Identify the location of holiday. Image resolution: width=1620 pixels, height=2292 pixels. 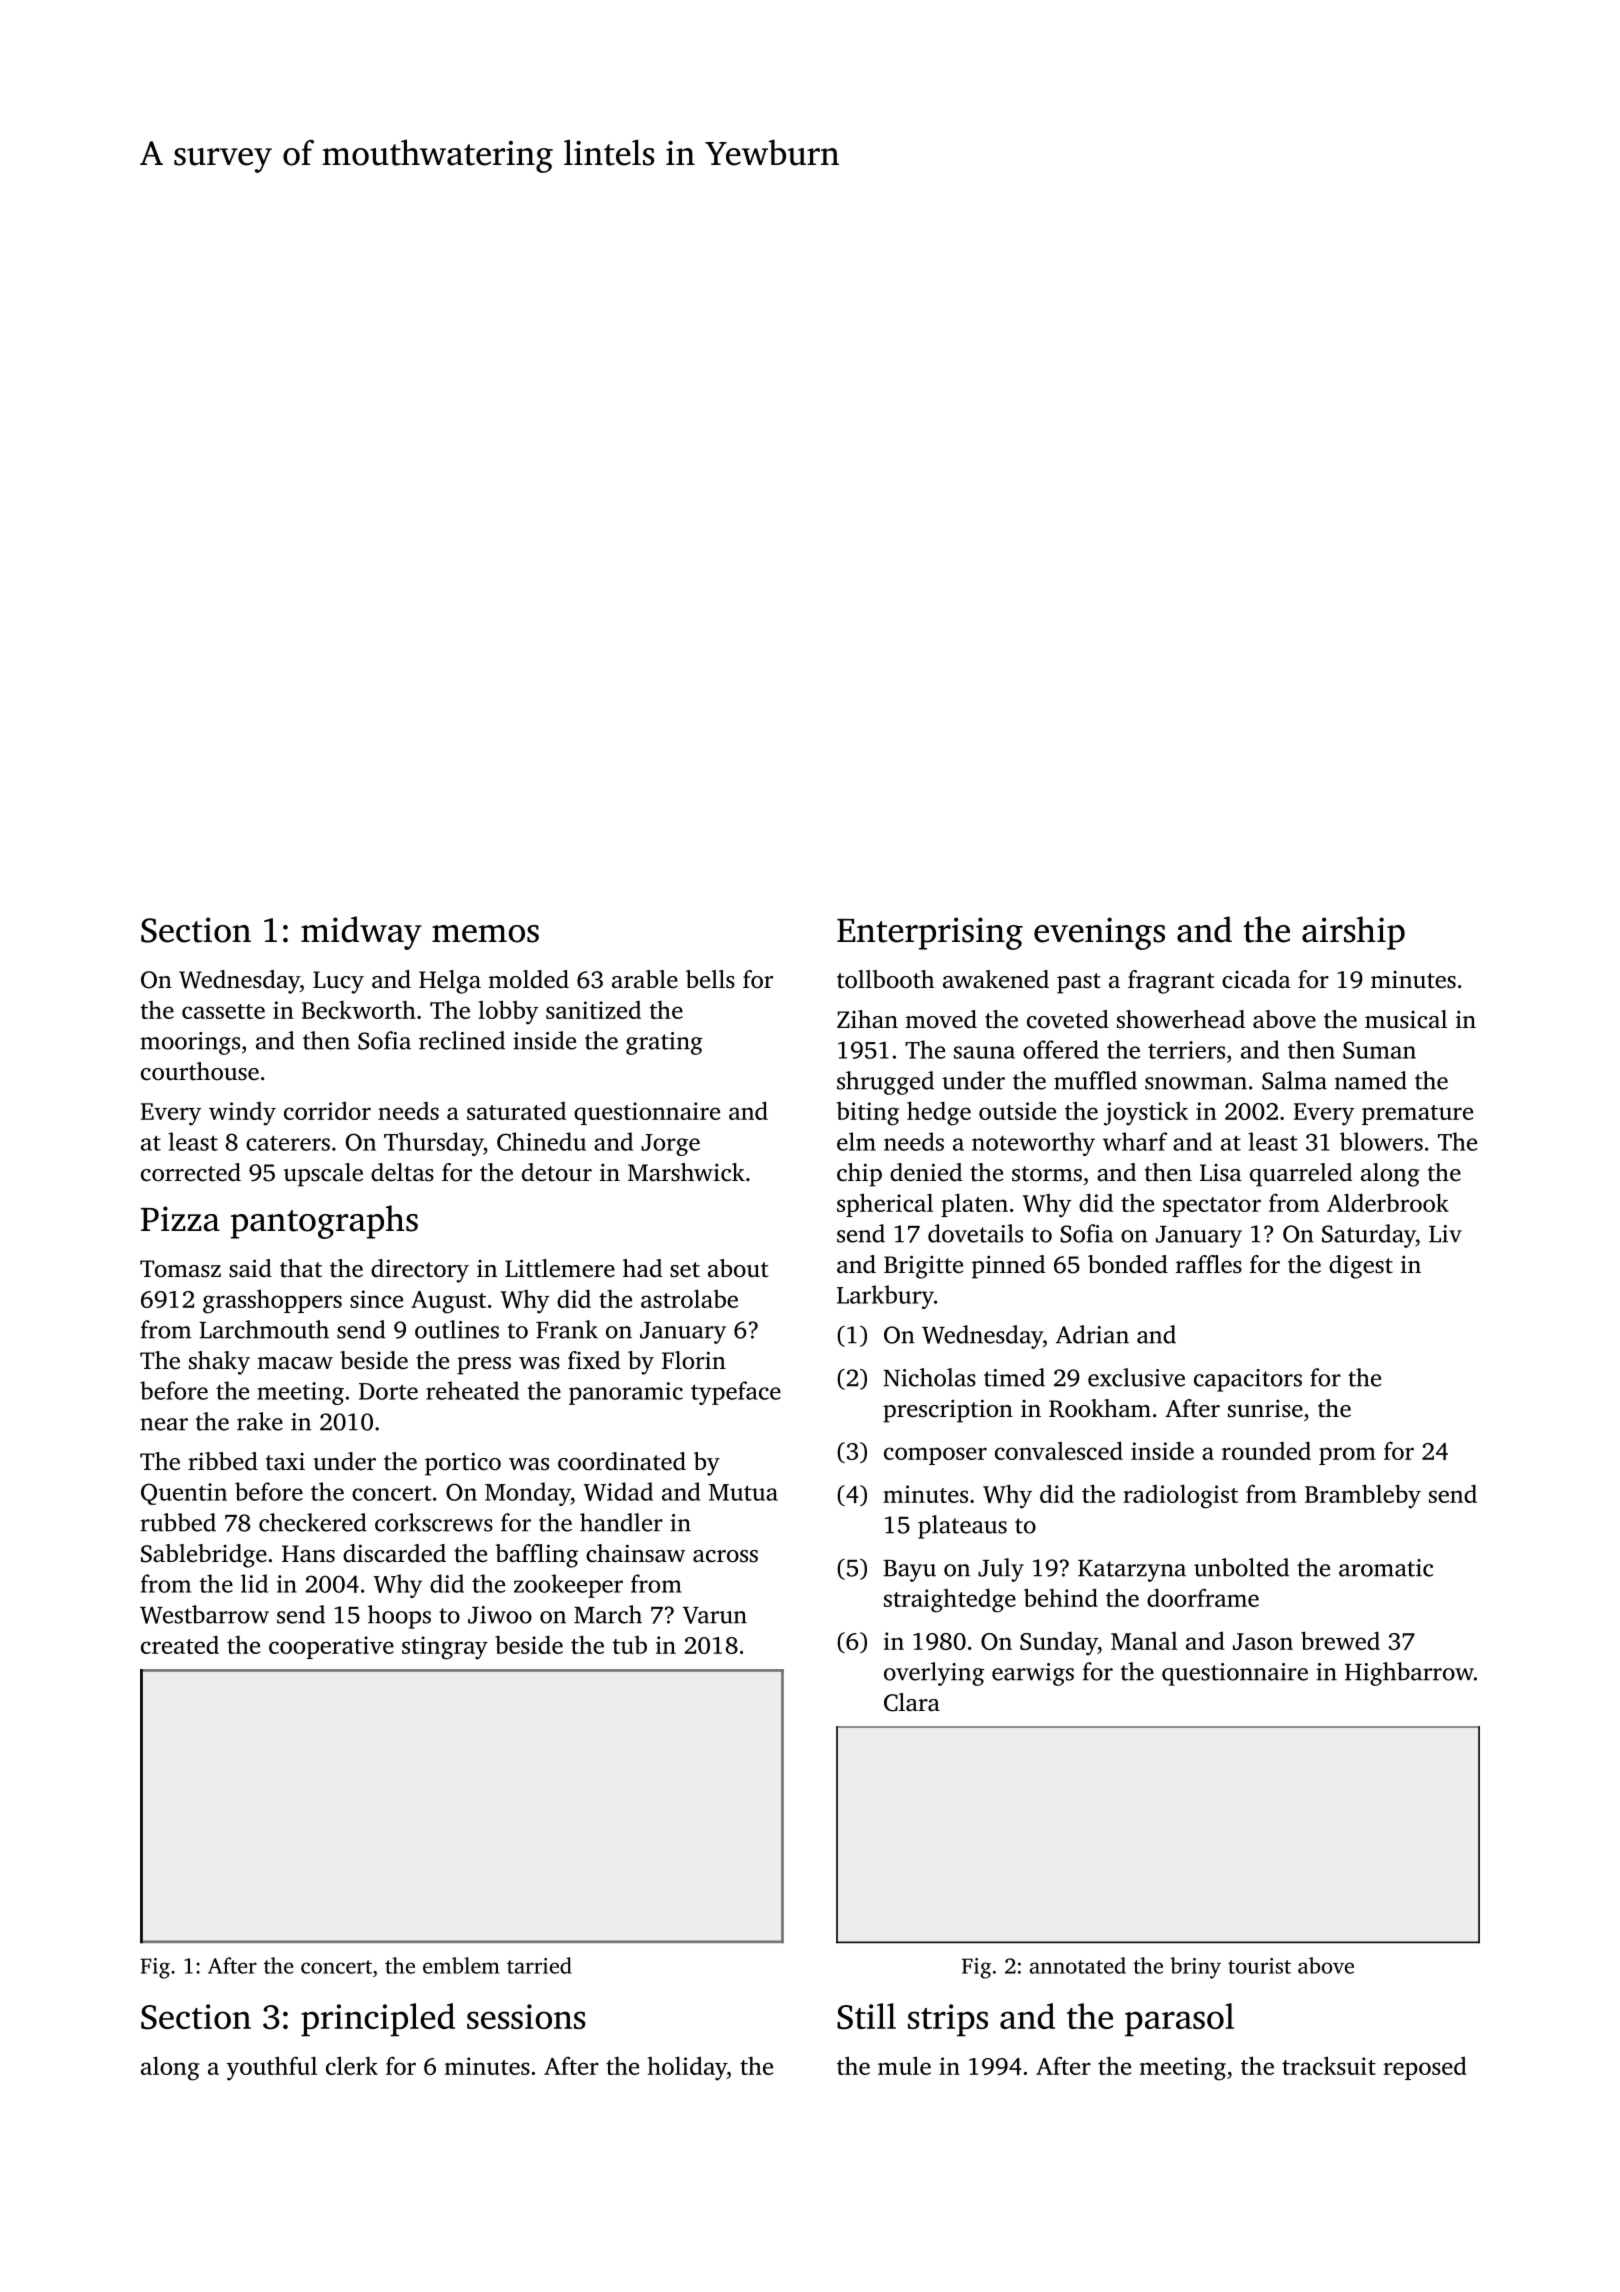
(687, 2068).
